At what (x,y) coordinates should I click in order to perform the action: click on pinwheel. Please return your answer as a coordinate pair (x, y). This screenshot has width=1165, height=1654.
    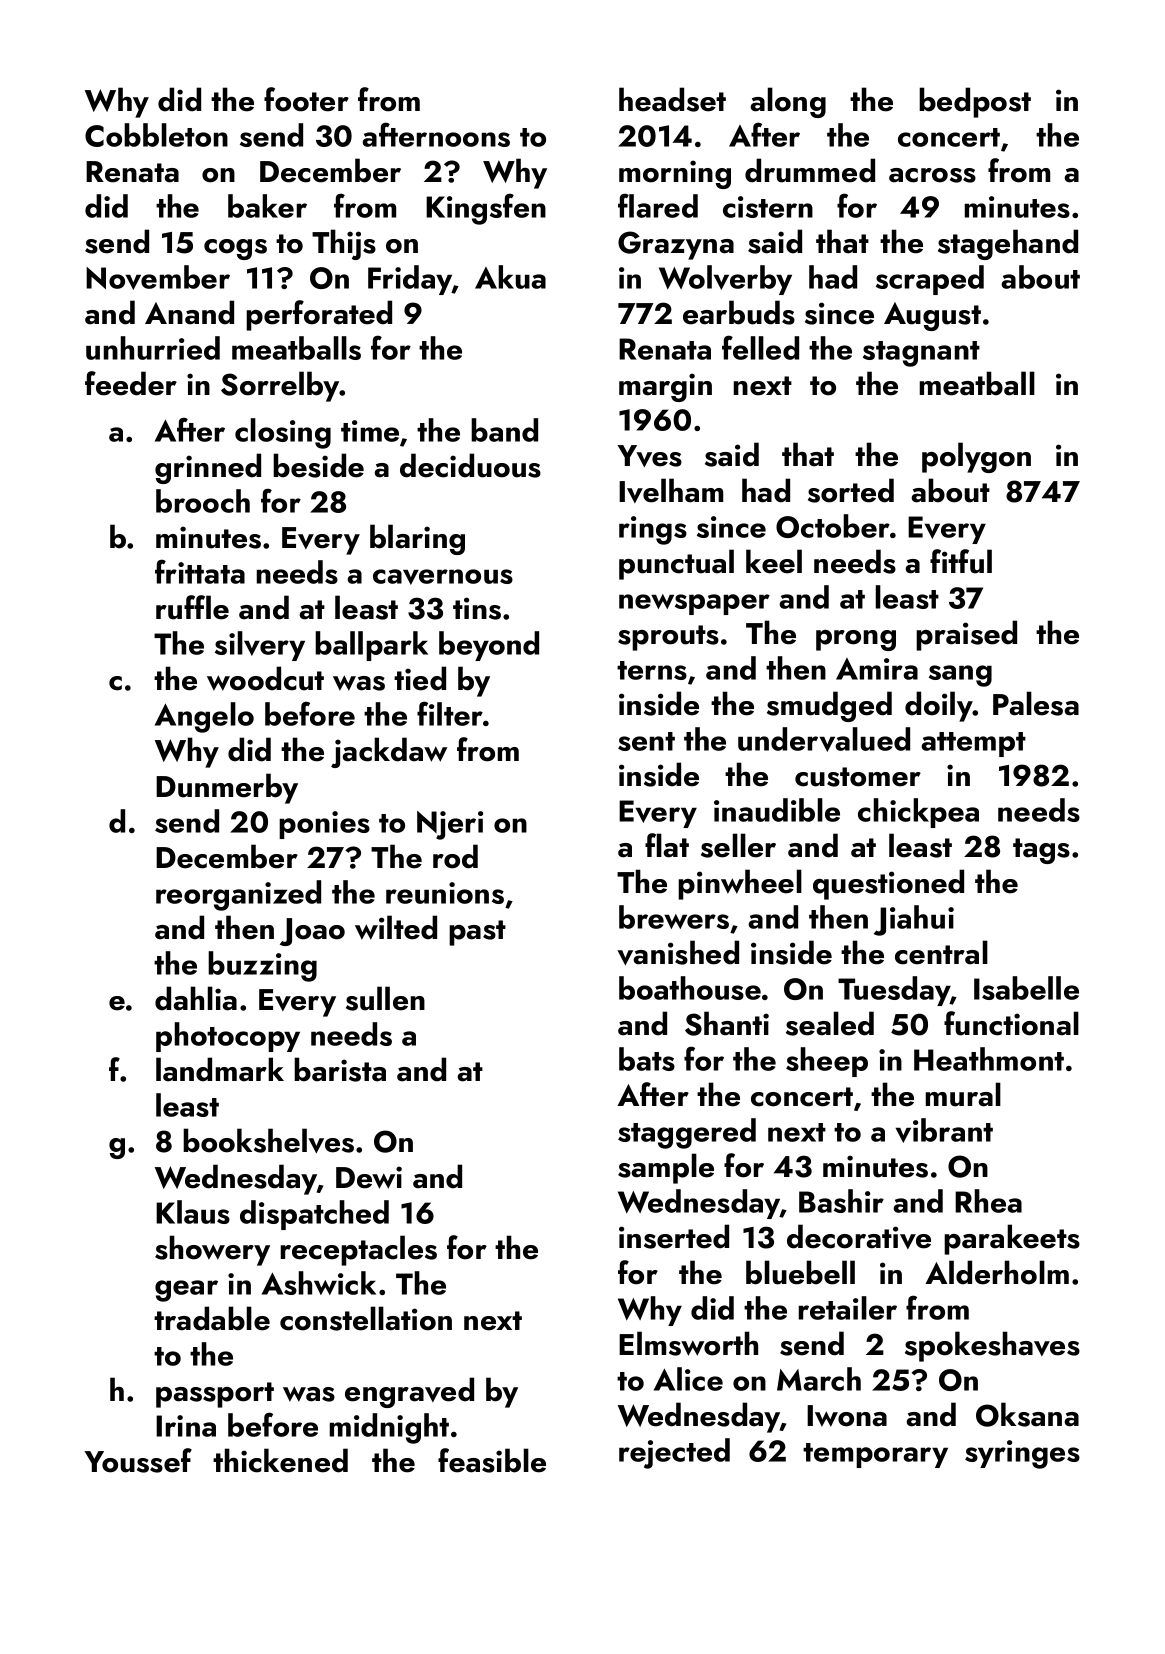
    Looking at the image, I should click on (740, 884).
